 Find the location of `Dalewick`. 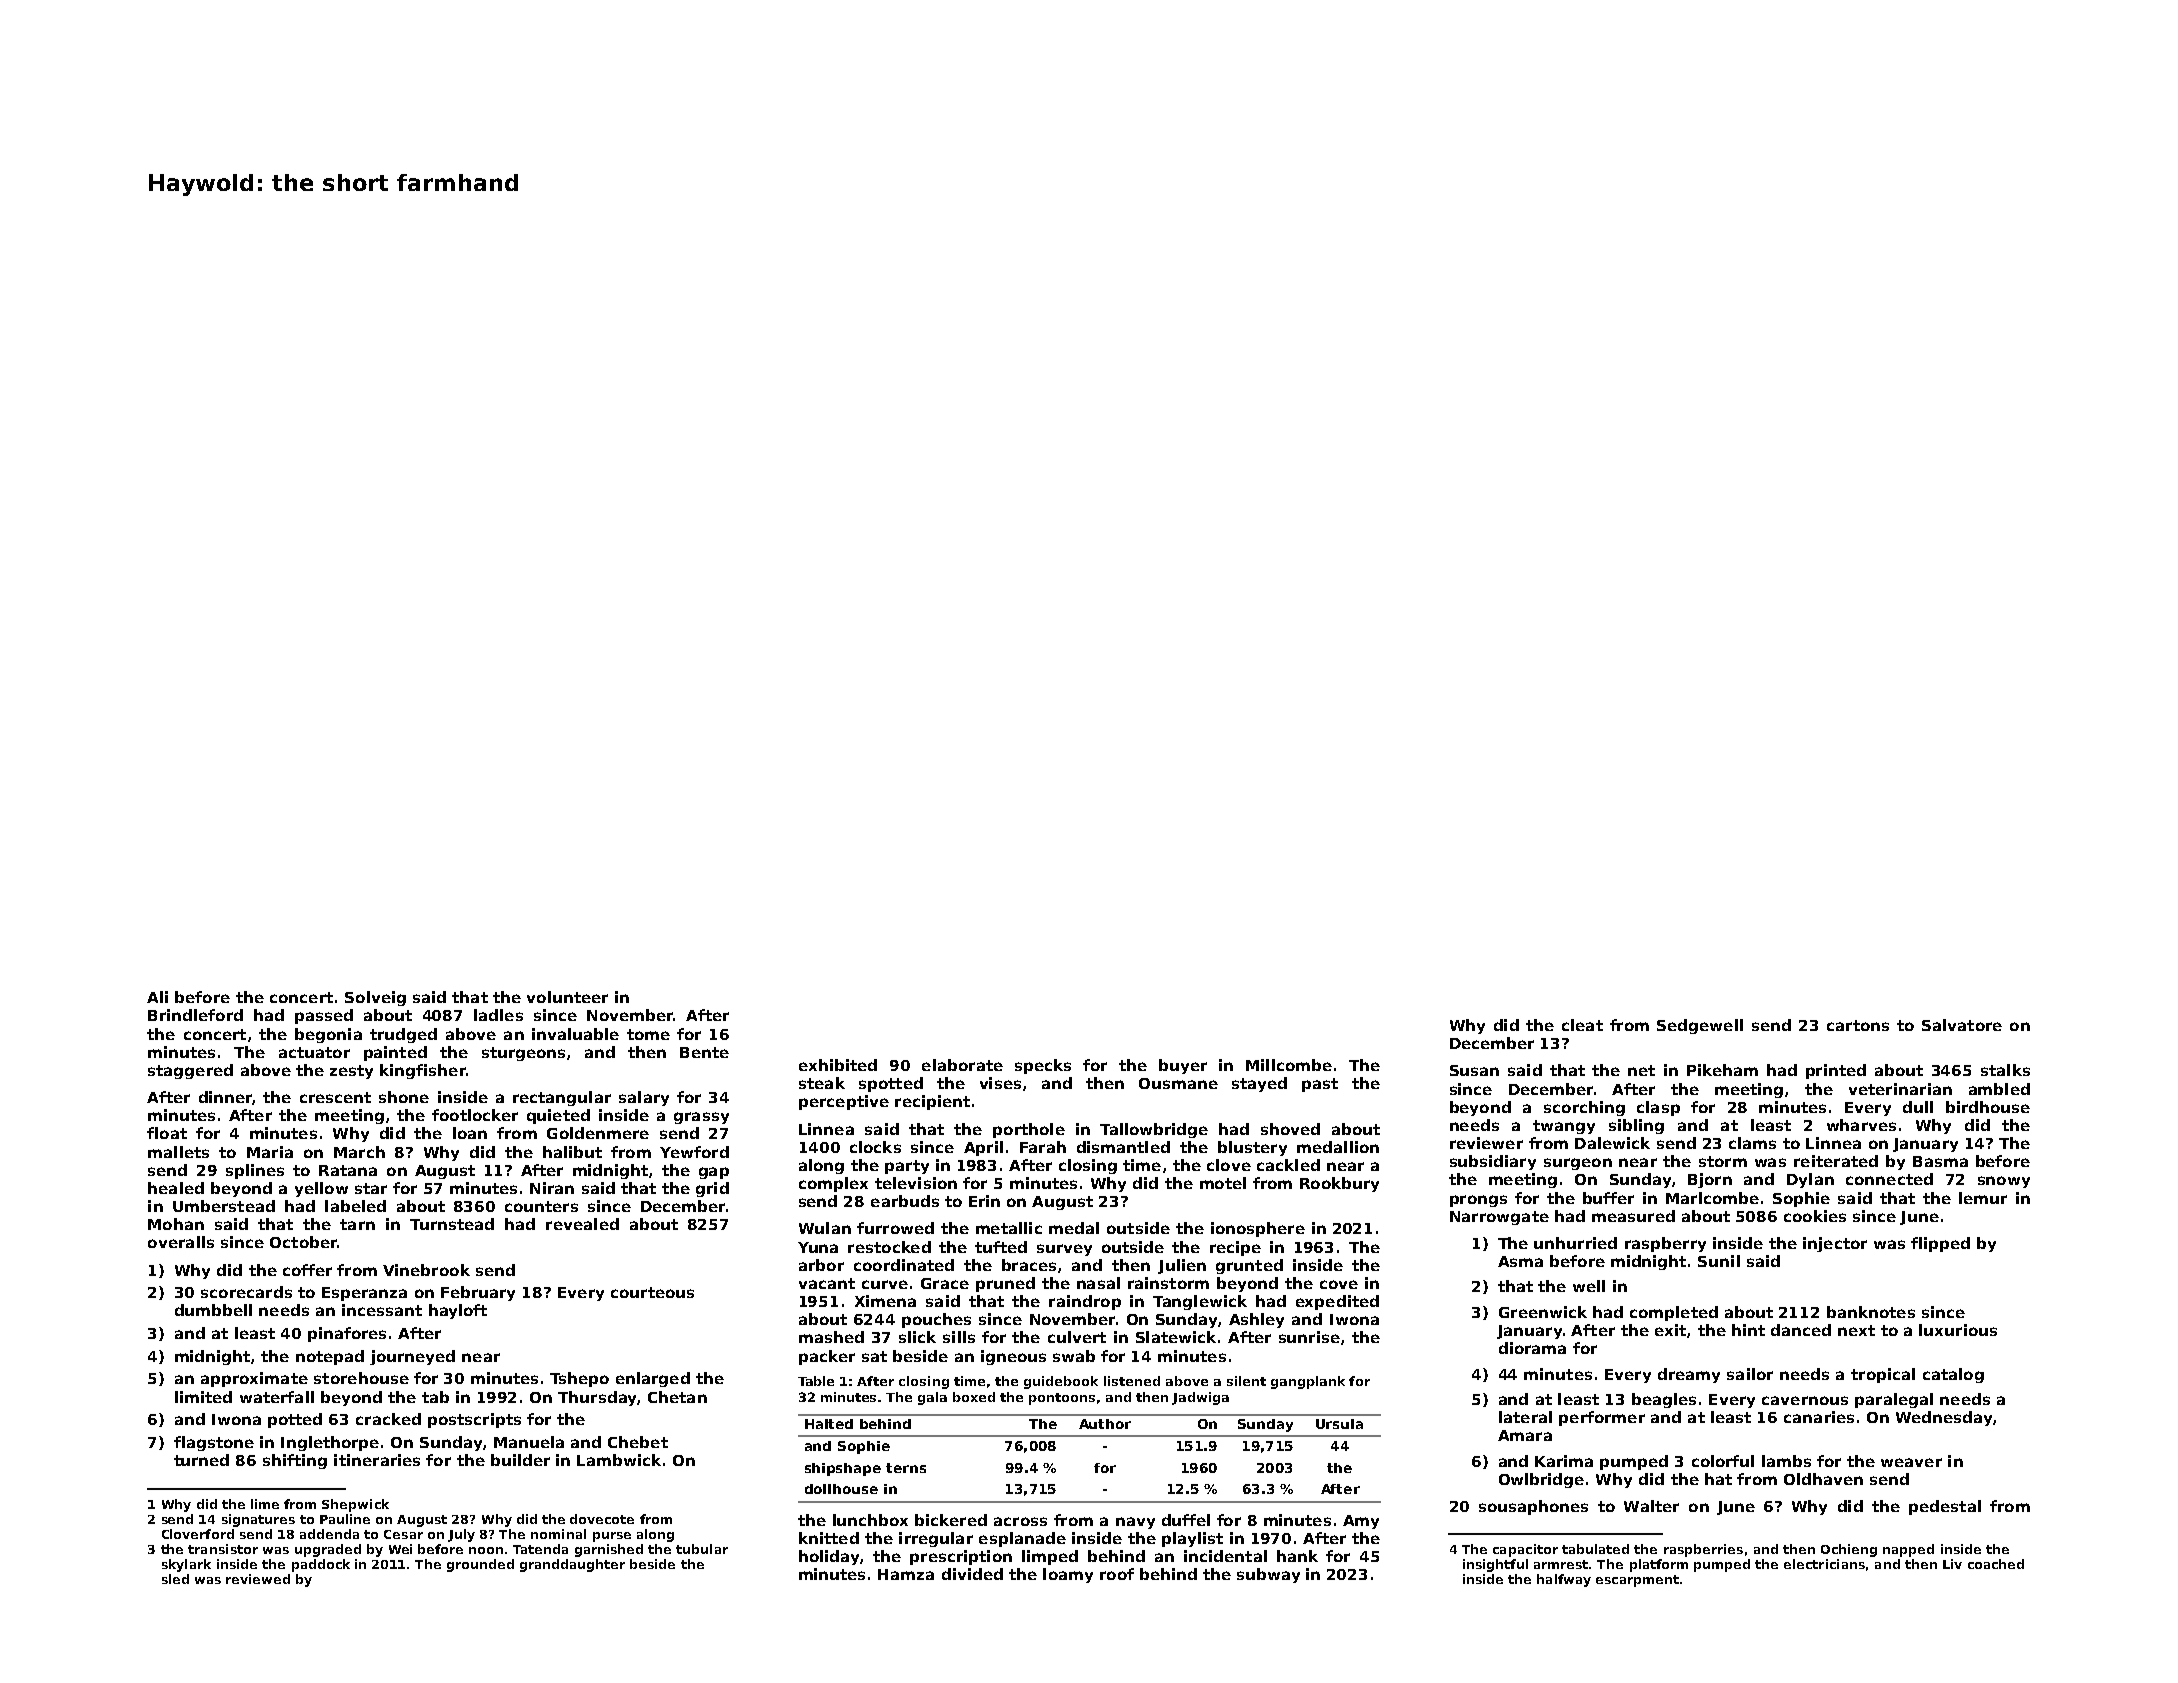

Dalewick is located at coordinates (1612, 1143).
